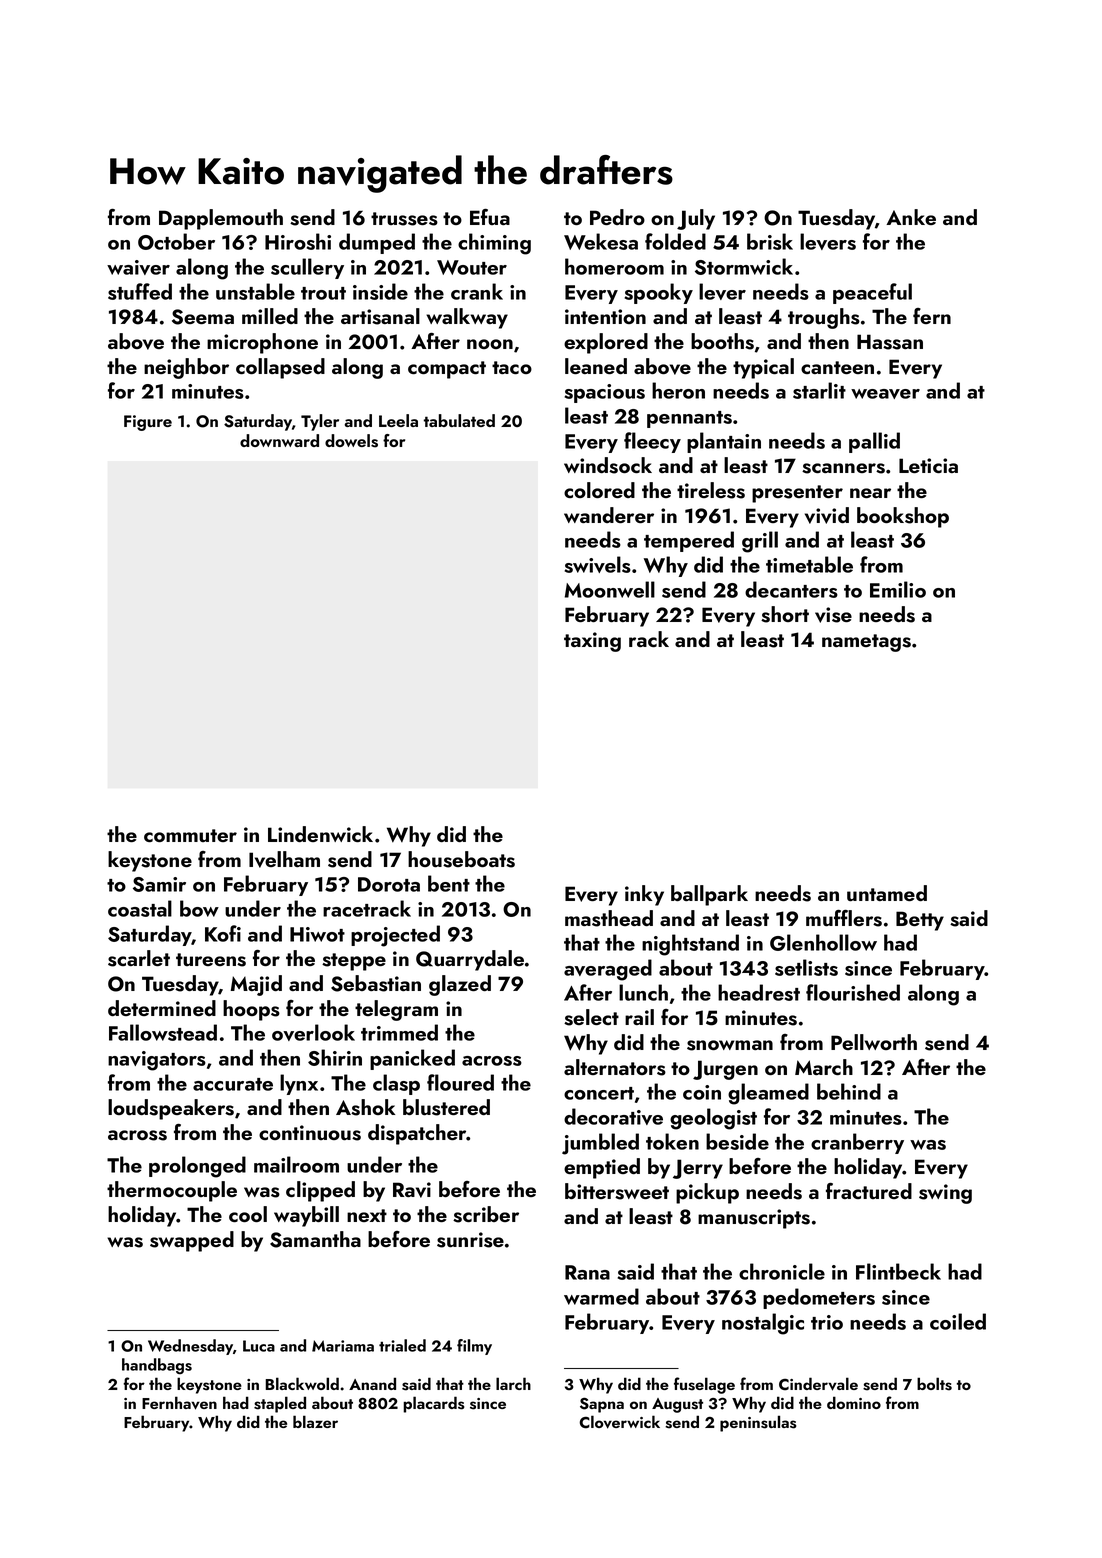 The width and height of the screenshot is (1102, 1558). Describe the element at coordinates (587, 1272) in the screenshot. I see `Rana` at that location.
